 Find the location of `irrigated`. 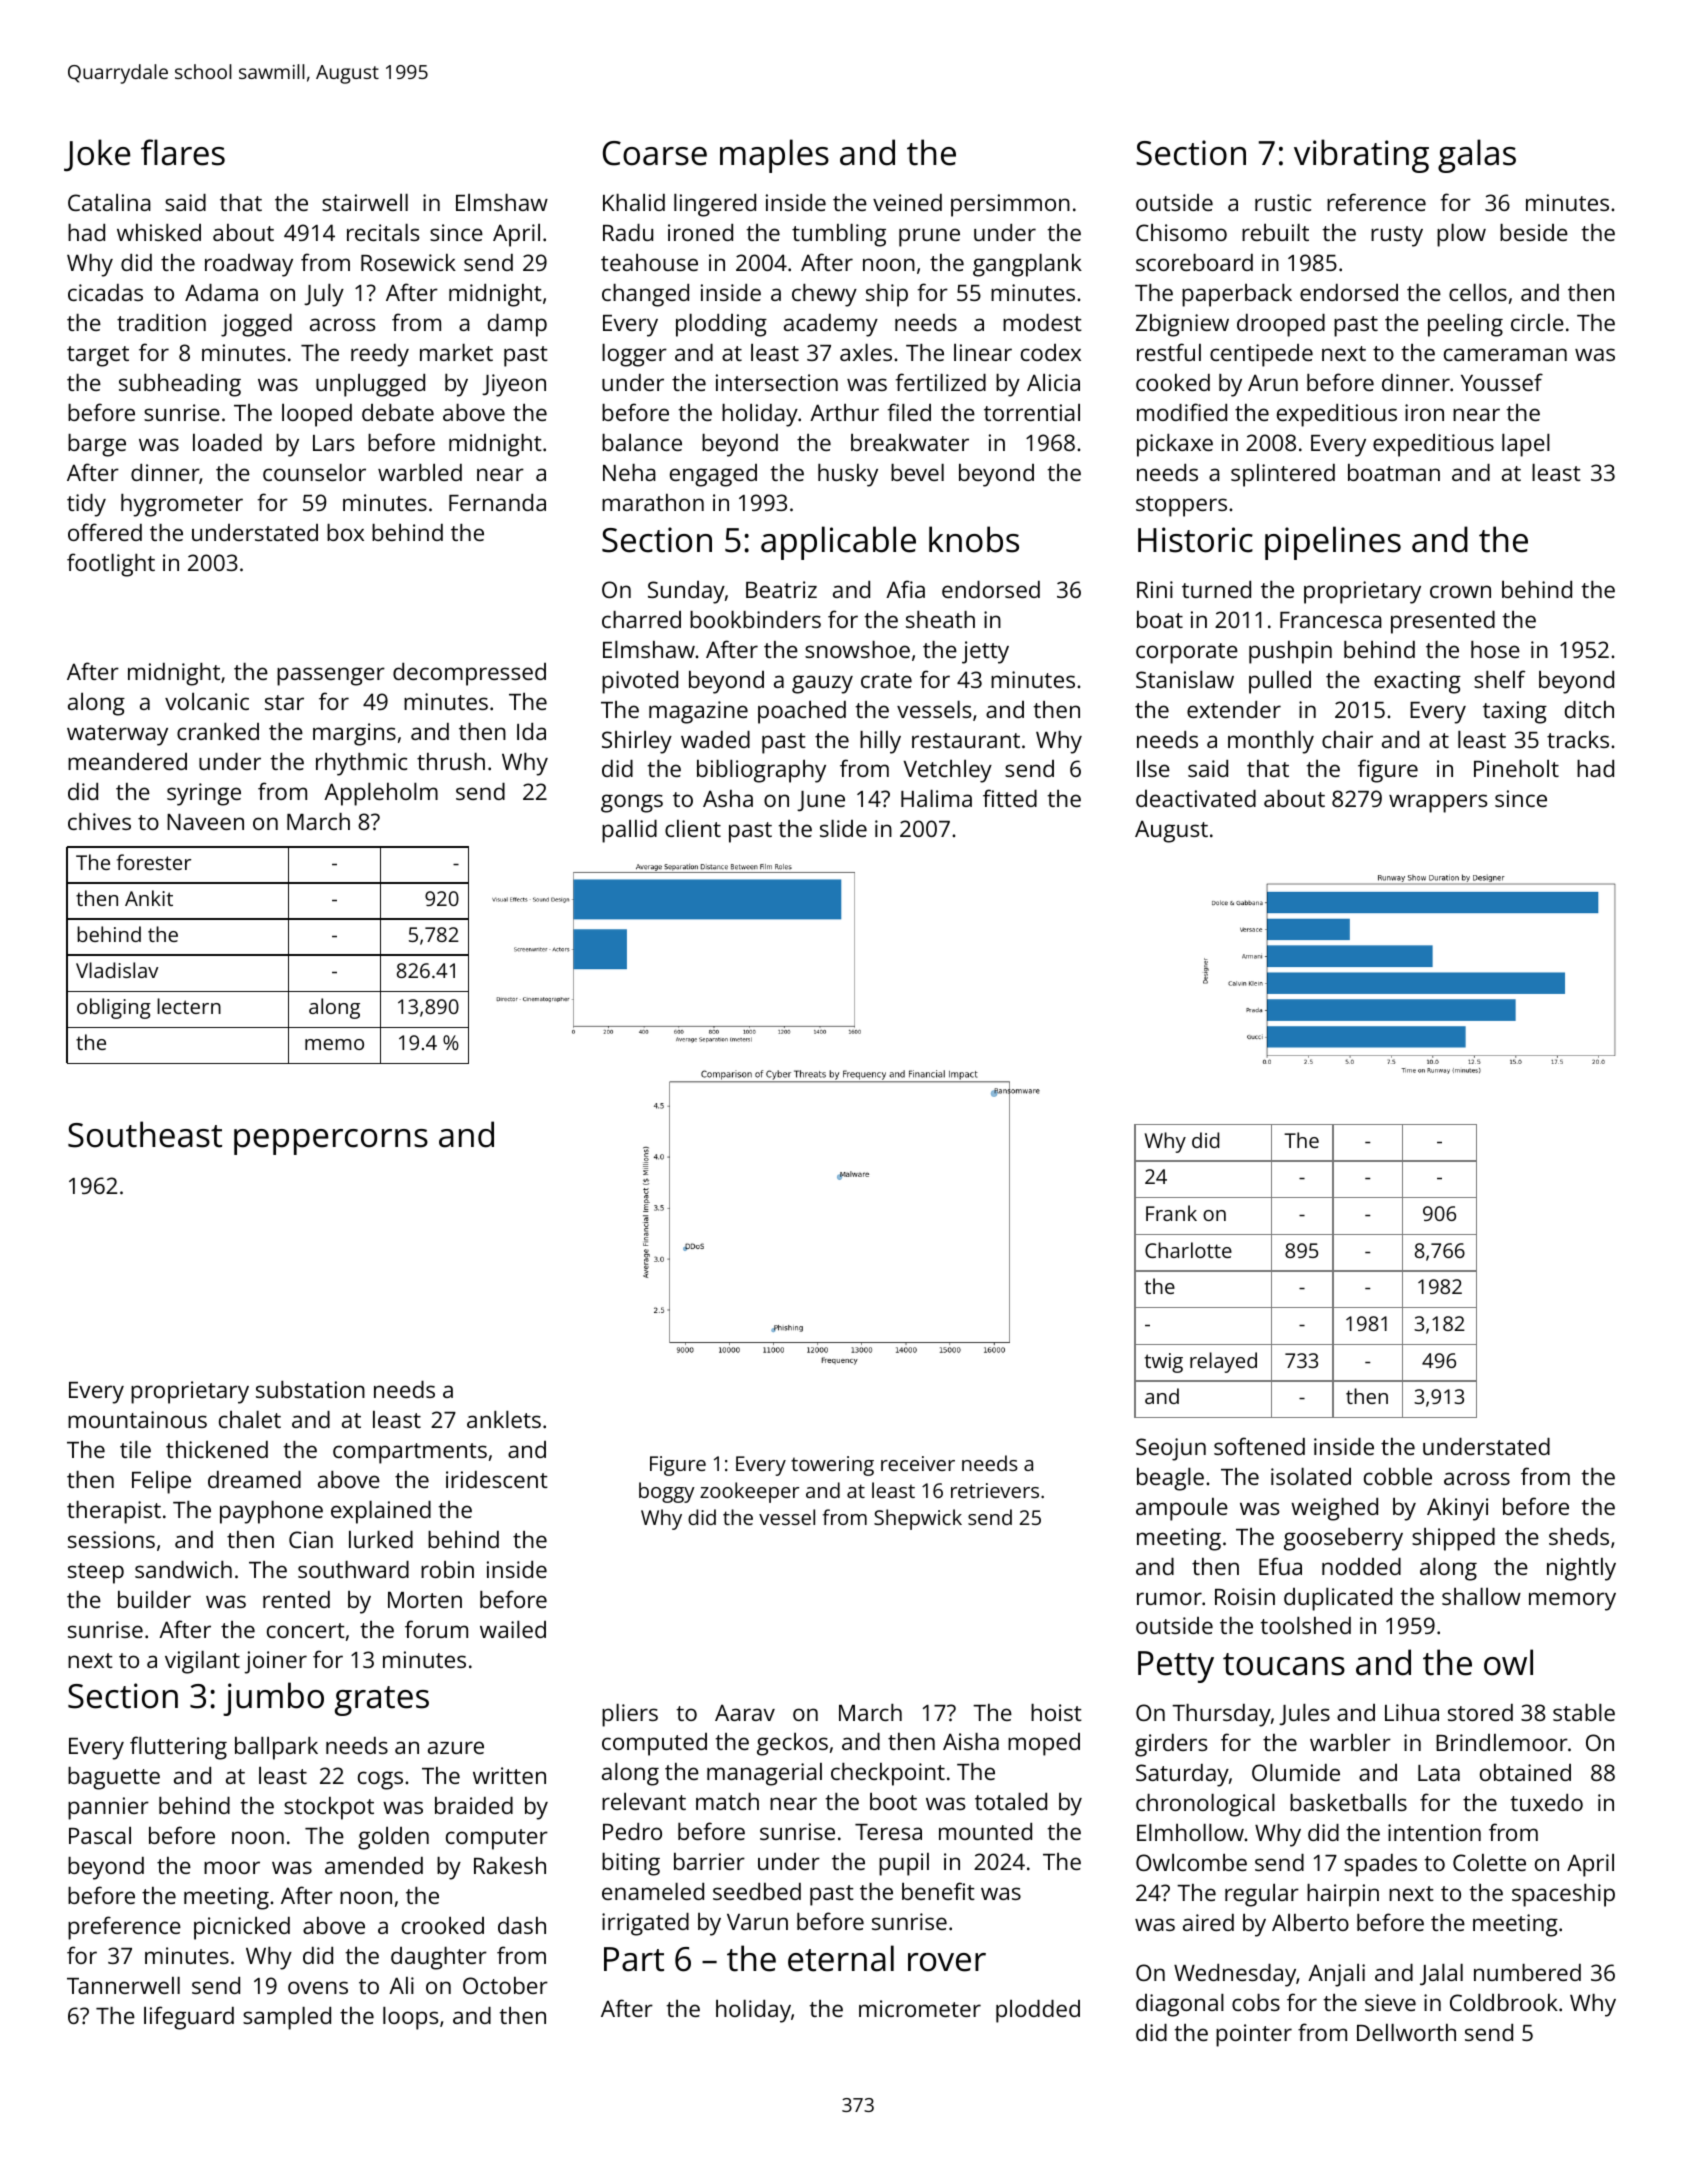

irrigated is located at coordinates (645, 1924).
